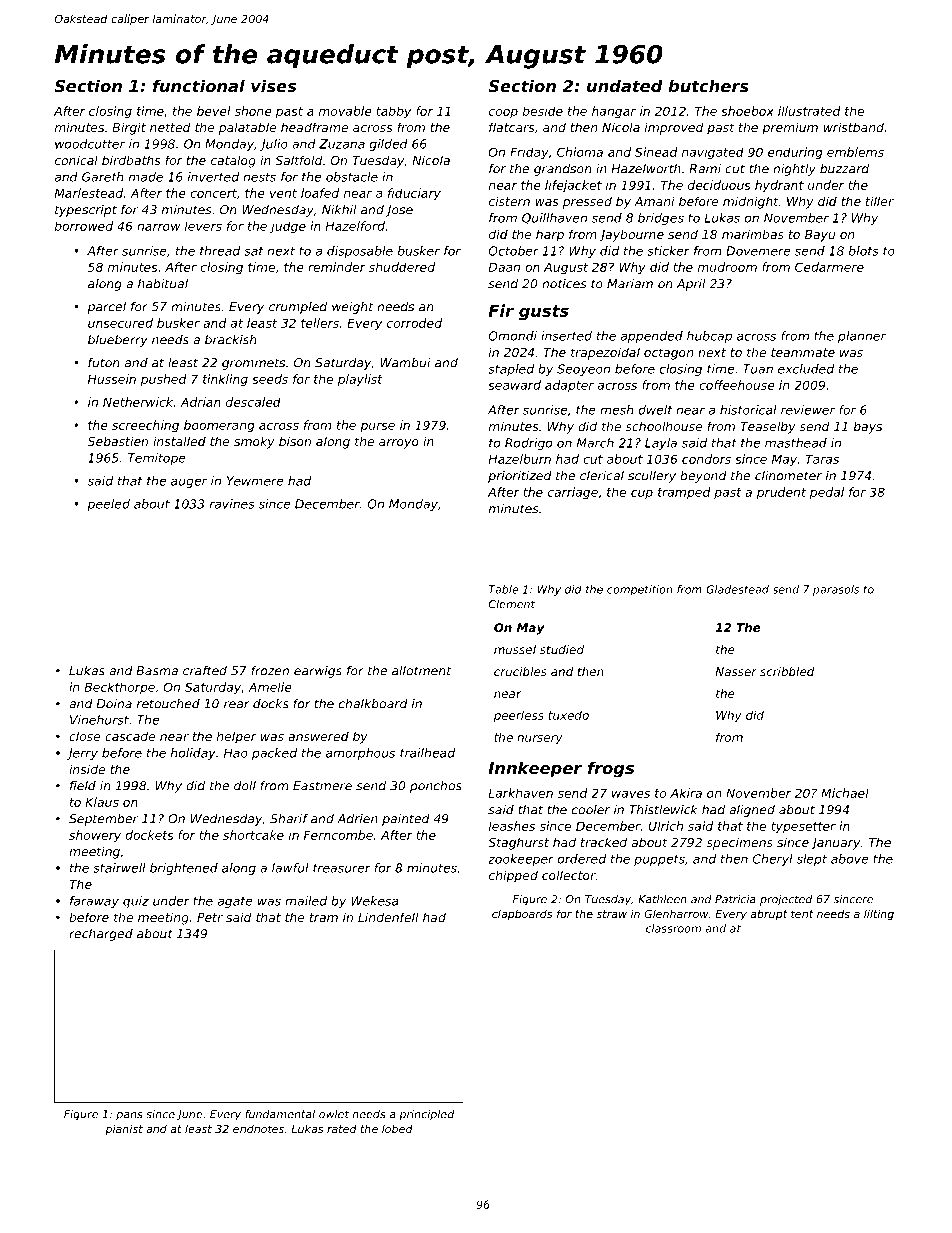 This document has height=1233, width=952. Describe the element at coordinates (427, 753) in the document. I see `trailhead` at that location.
